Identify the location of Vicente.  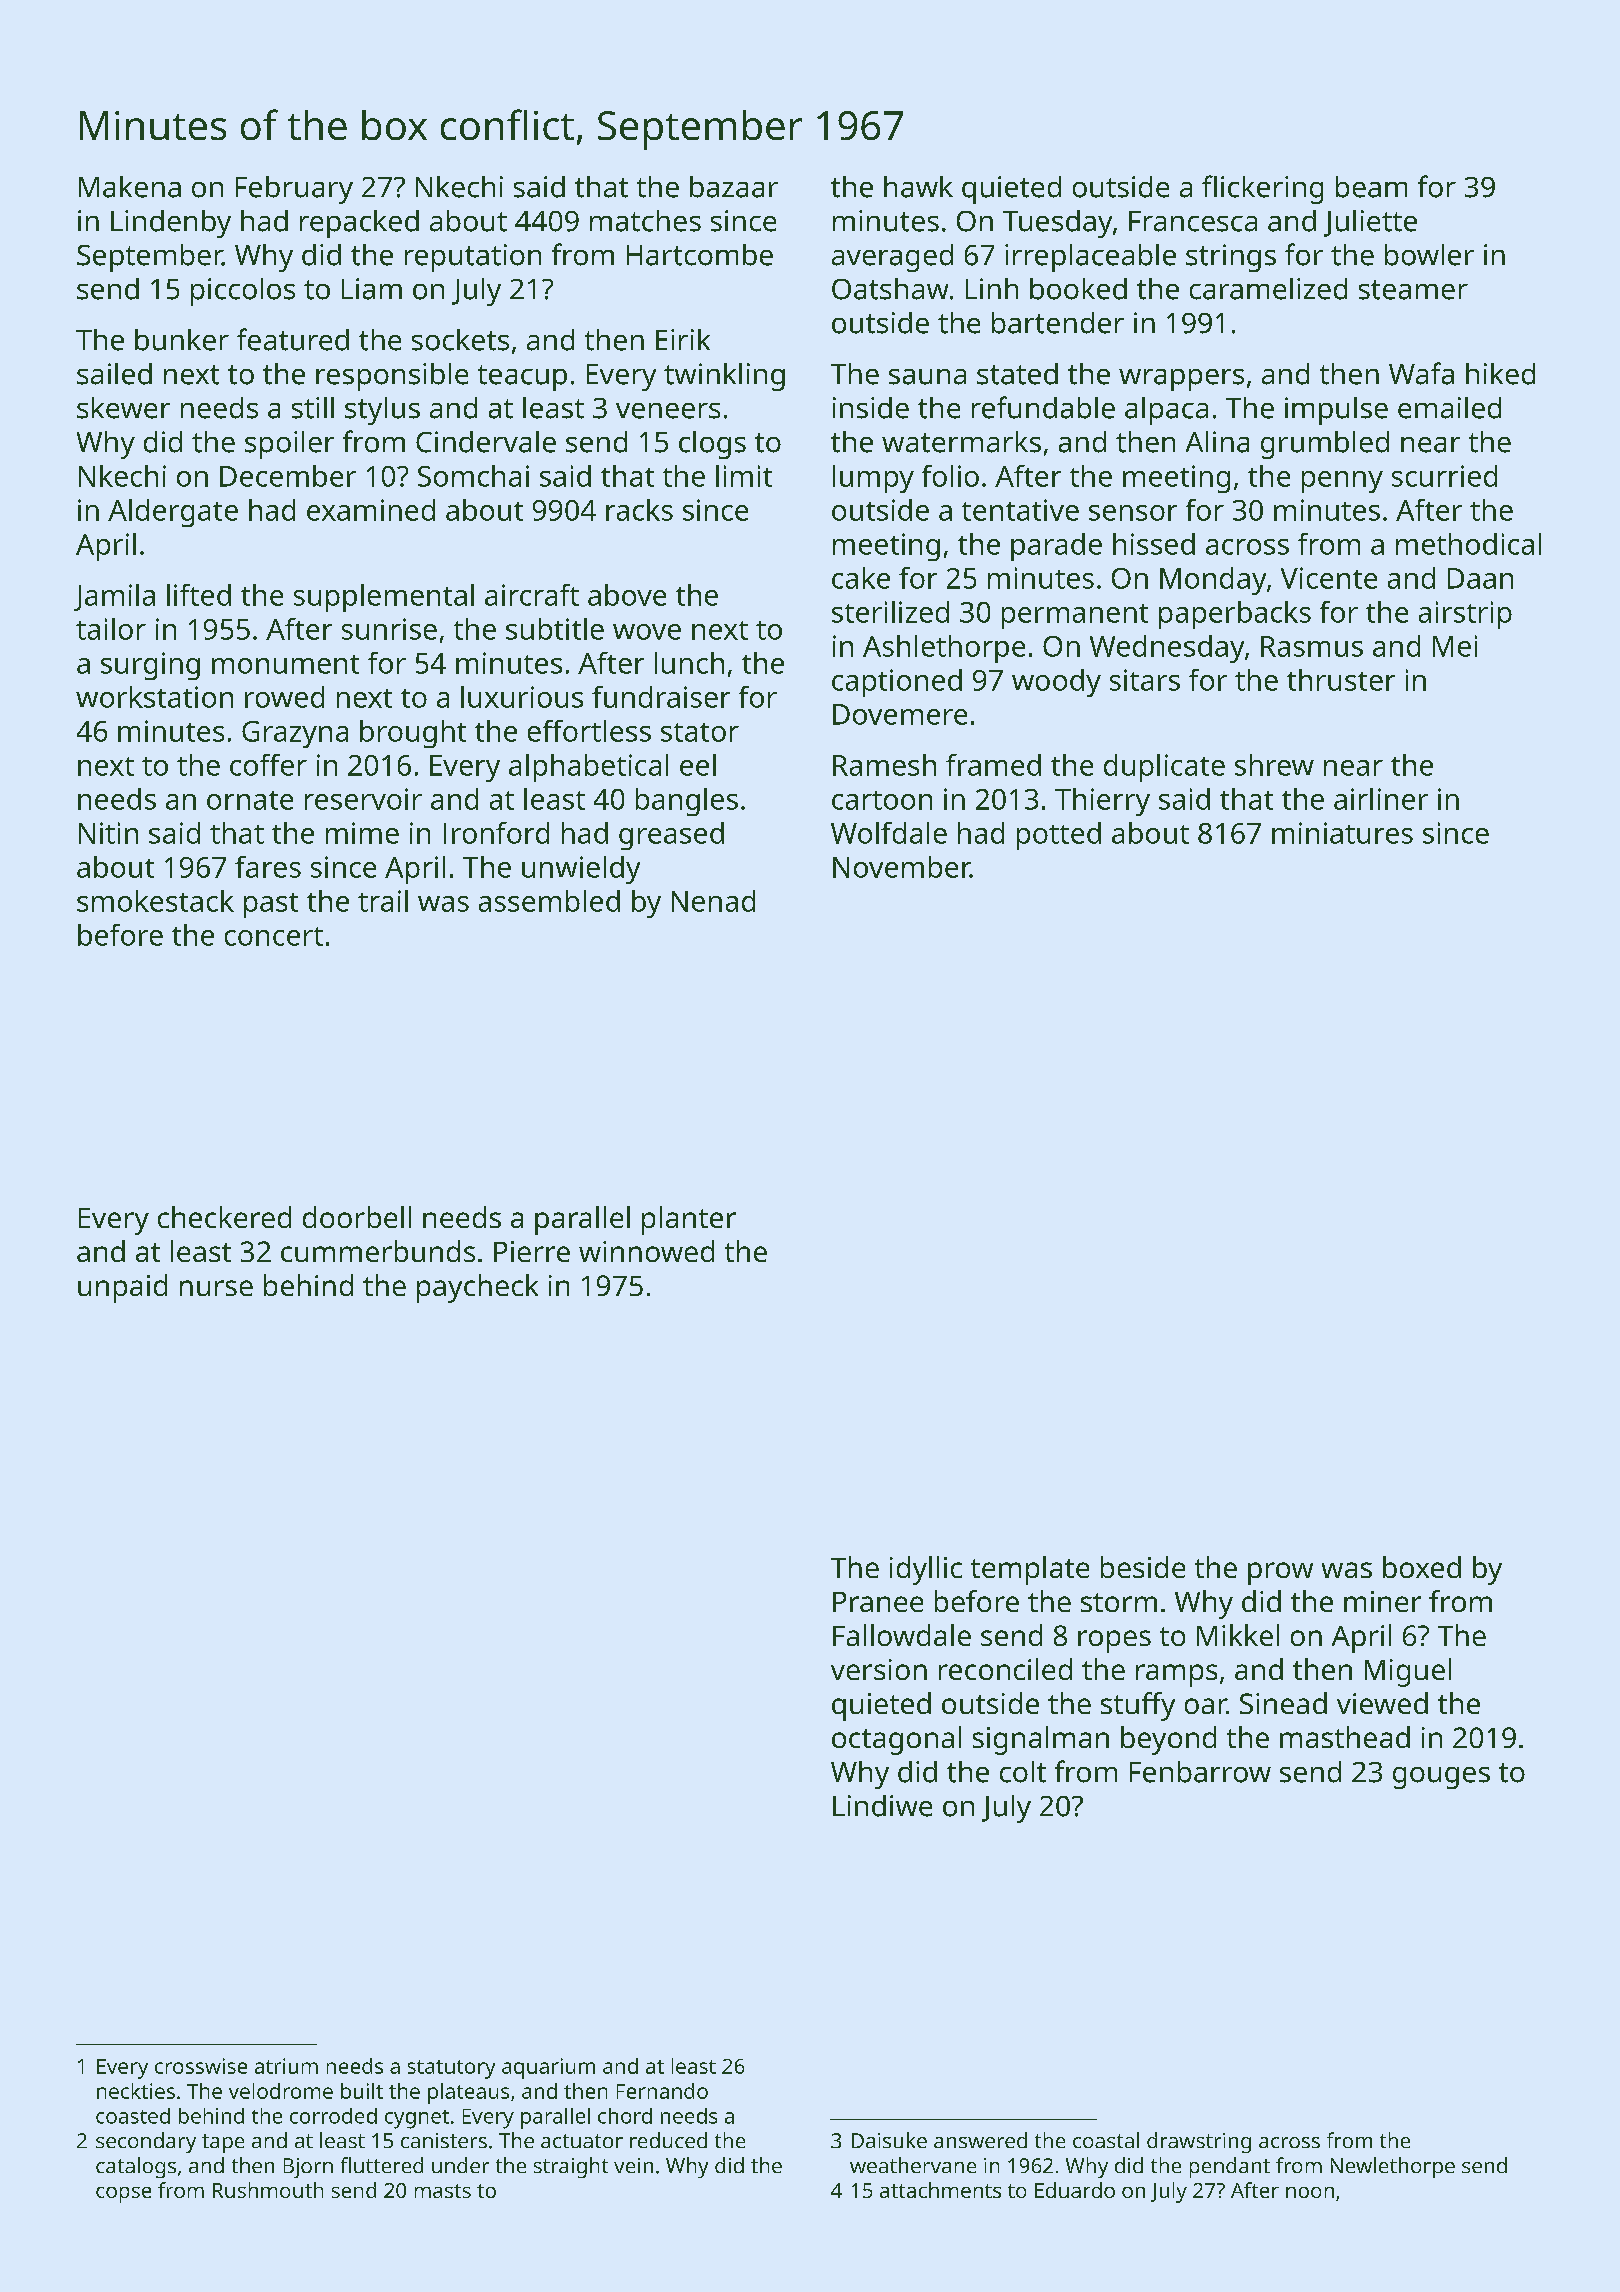
(1329, 578).
